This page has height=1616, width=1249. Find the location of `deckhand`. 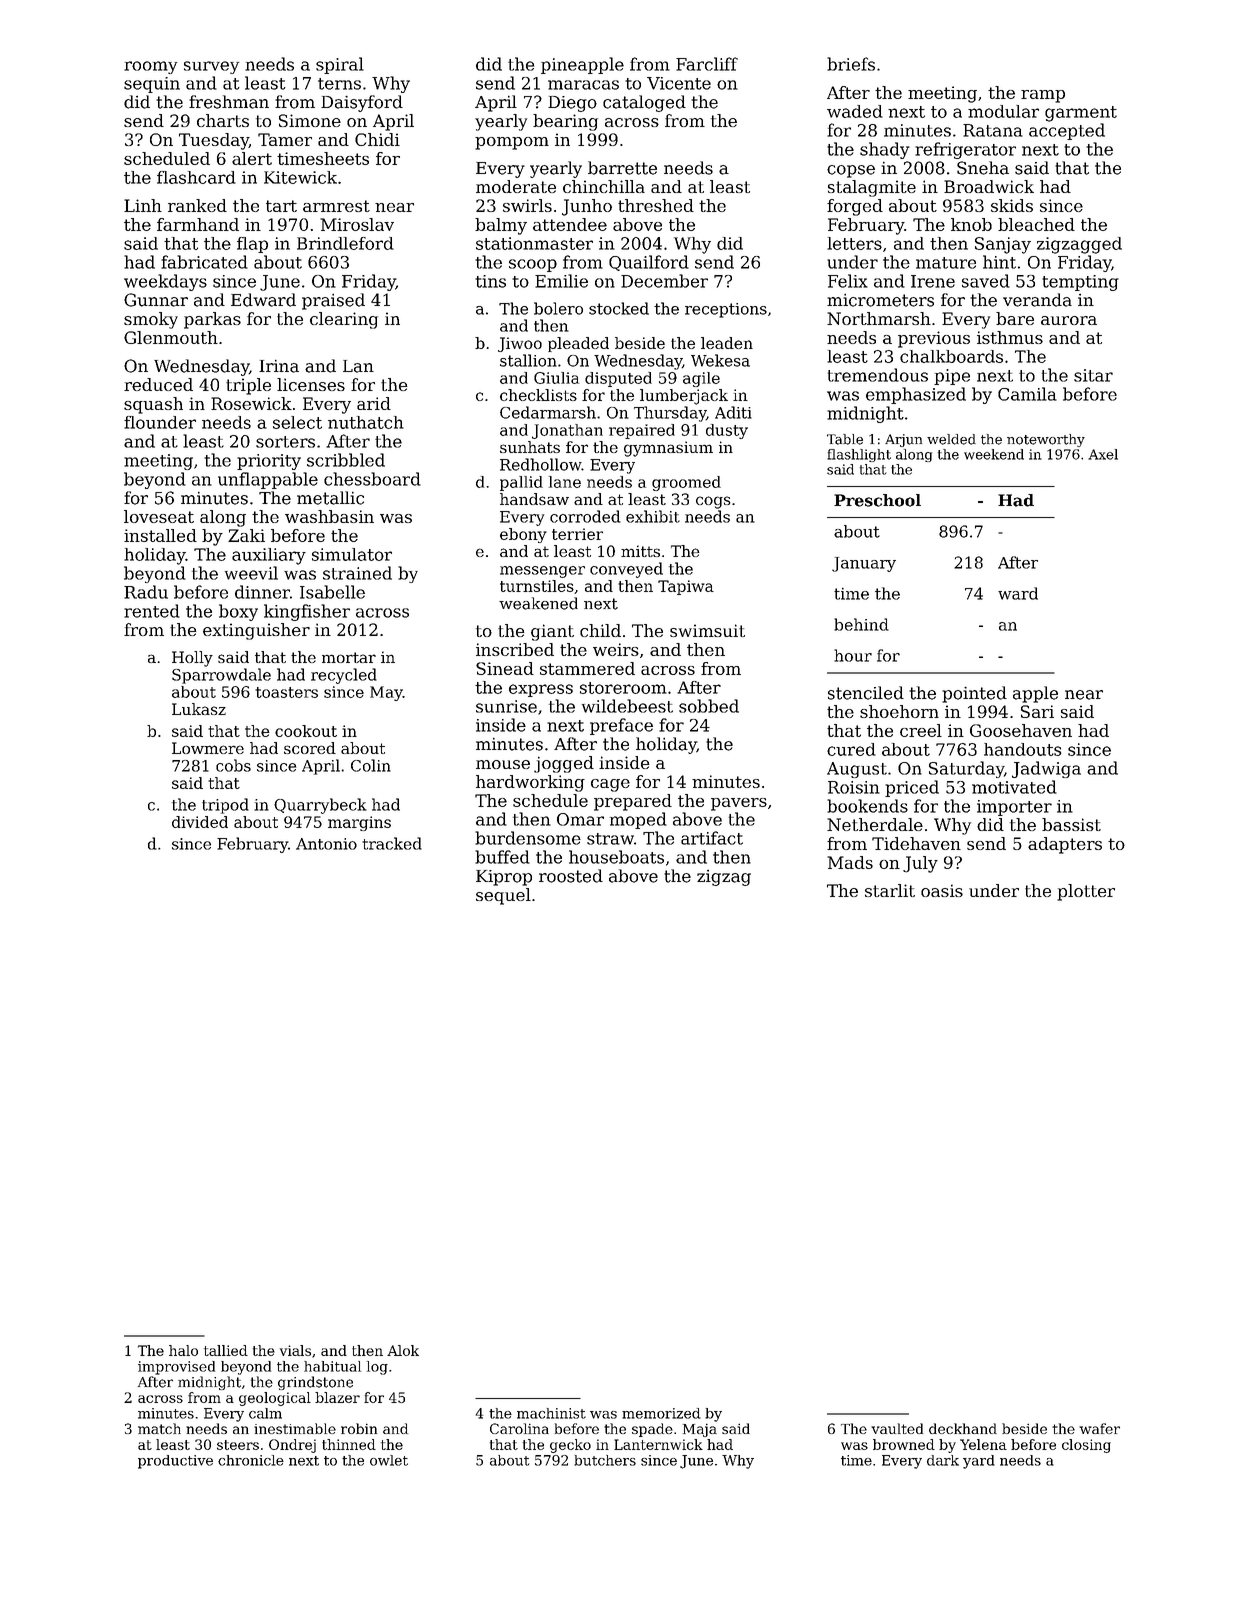

deckhand is located at coordinates (963, 1428).
